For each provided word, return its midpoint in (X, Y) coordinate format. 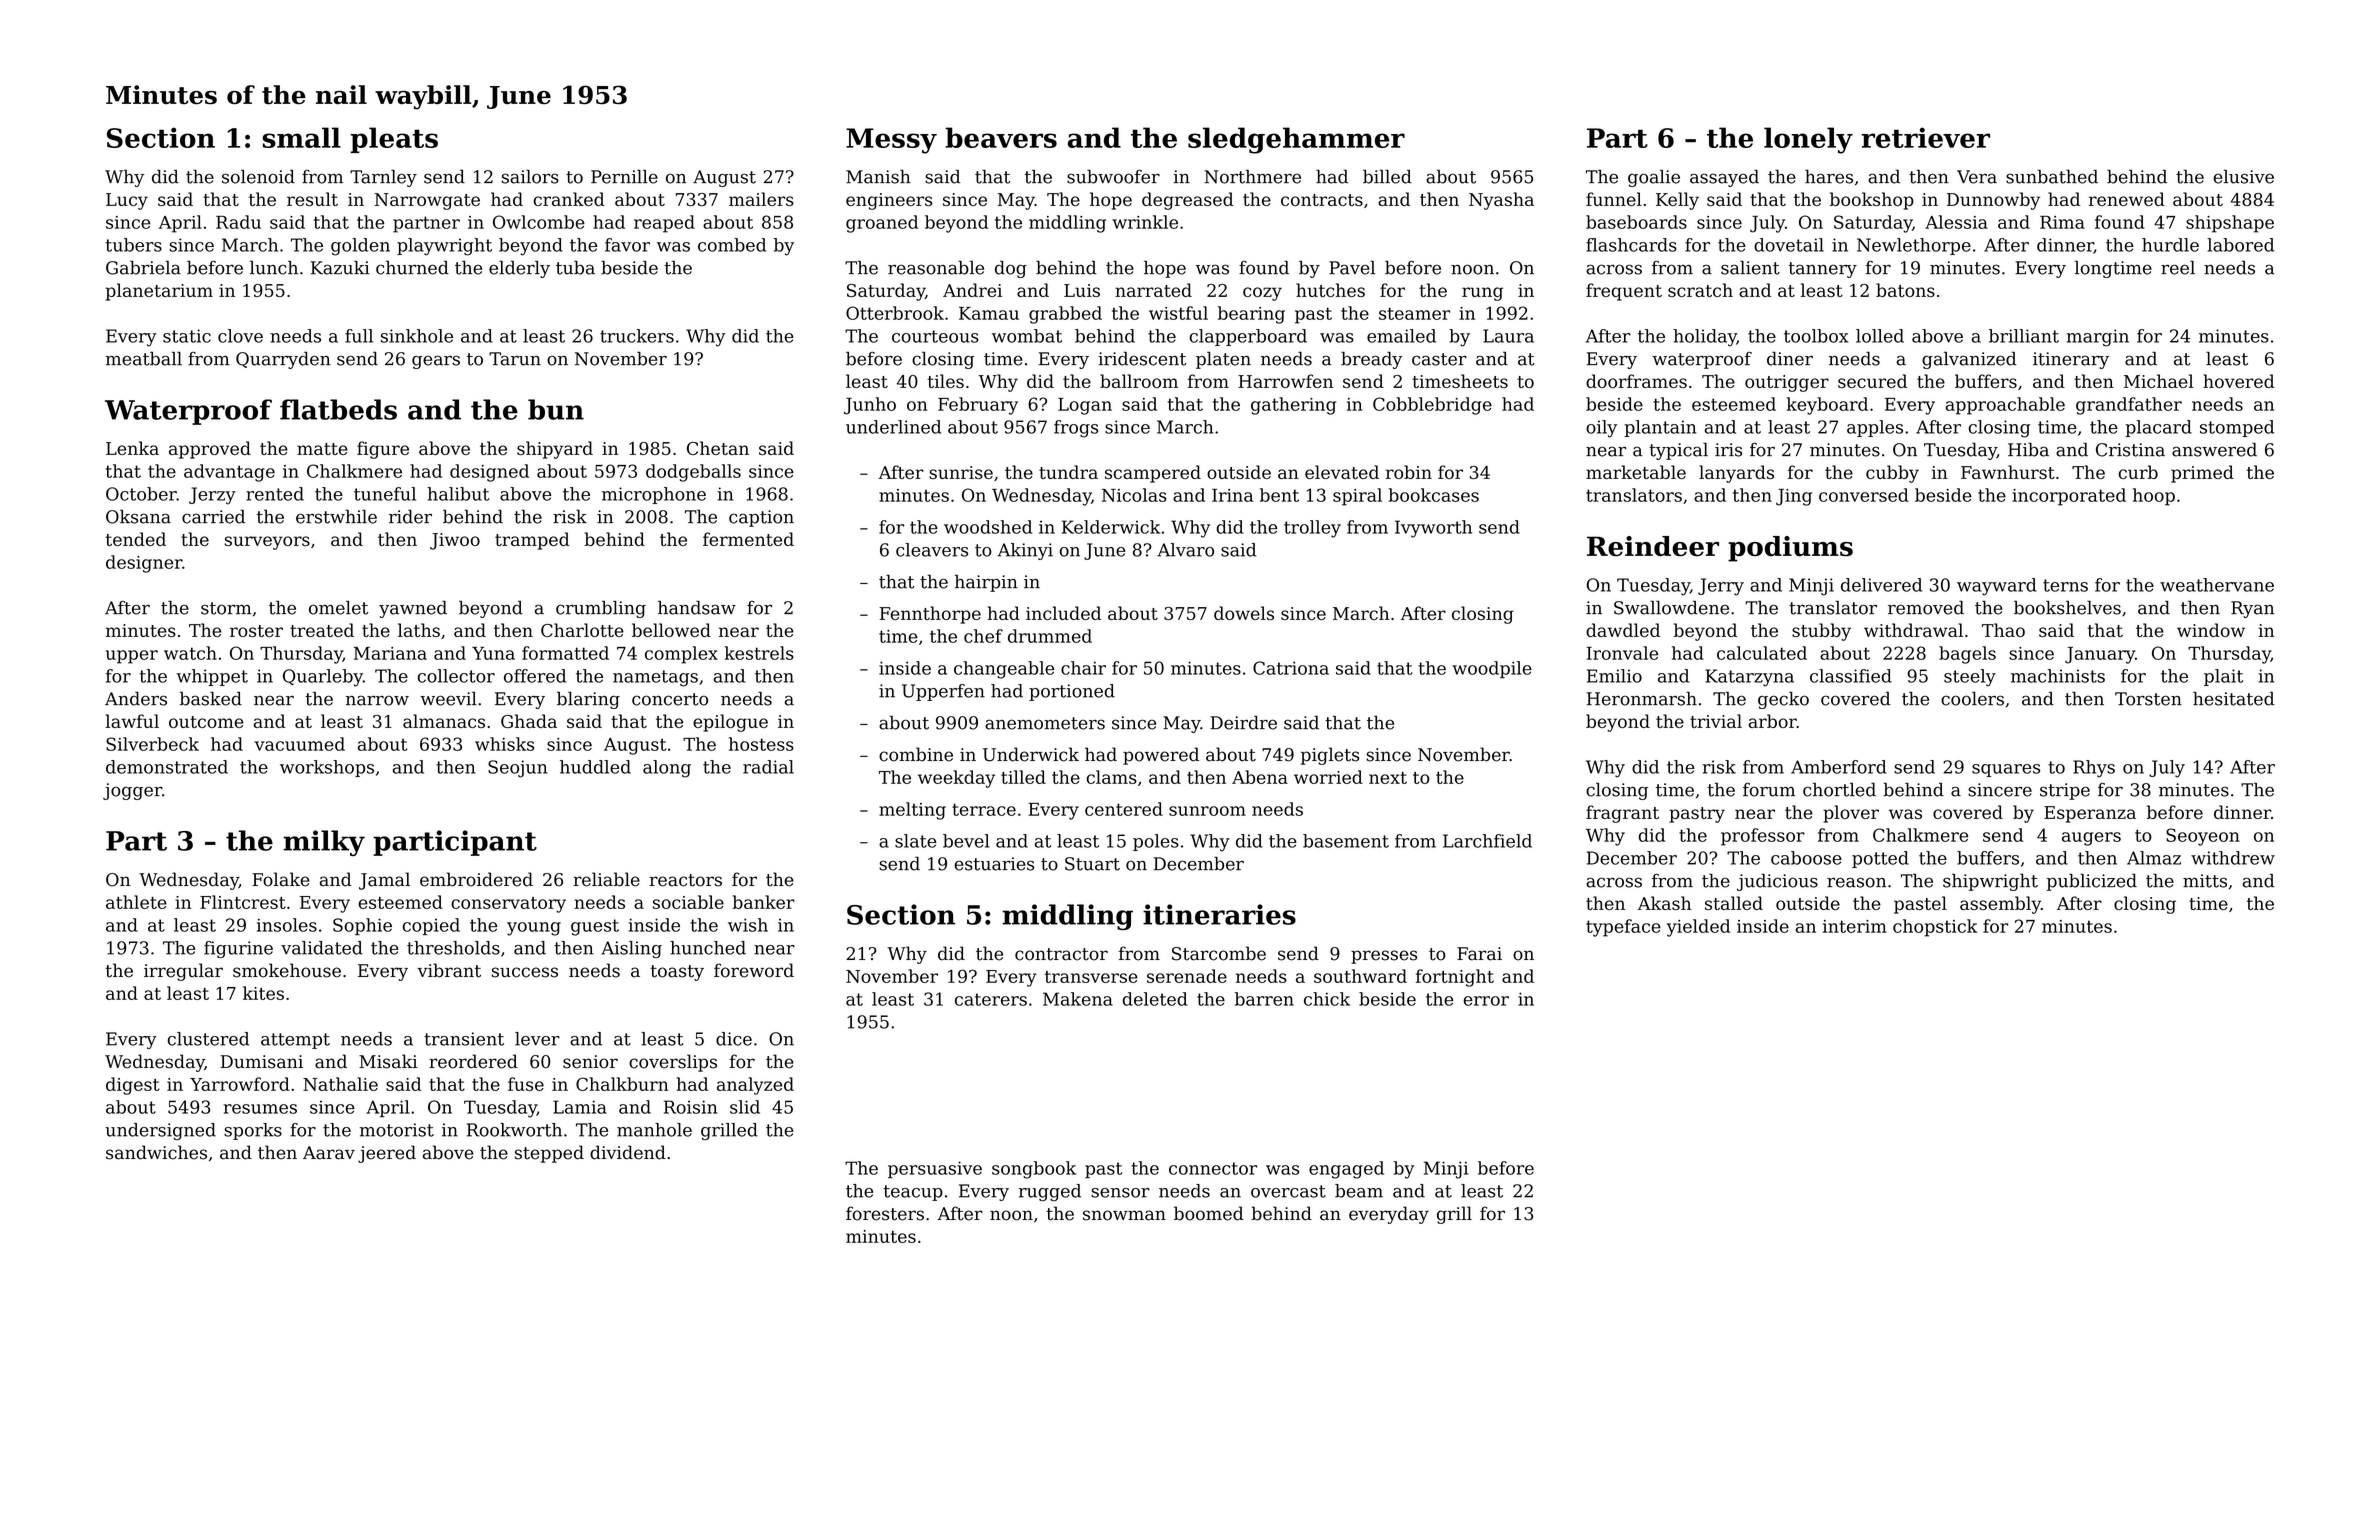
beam (1359, 1191)
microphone (654, 495)
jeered (387, 1154)
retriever (1925, 137)
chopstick (1935, 928)
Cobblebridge (1432, 406)
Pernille (624, 176)
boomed (1209, 1213)
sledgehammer (1296, 140)
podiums (1790, 549)
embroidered (476, 879)
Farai (1479, 954)
